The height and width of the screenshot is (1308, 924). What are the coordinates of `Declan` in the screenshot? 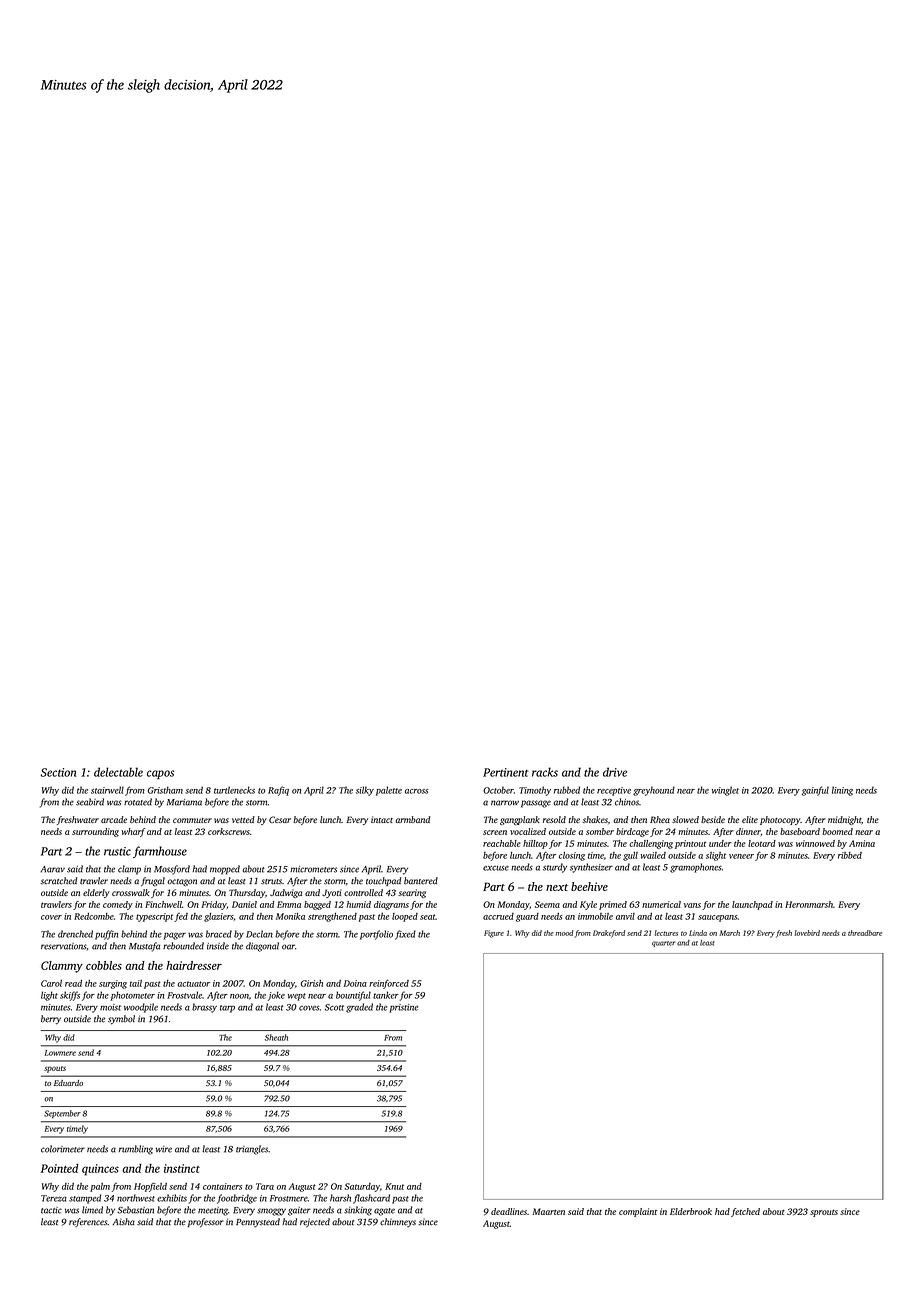 It's located at (259, 934).
